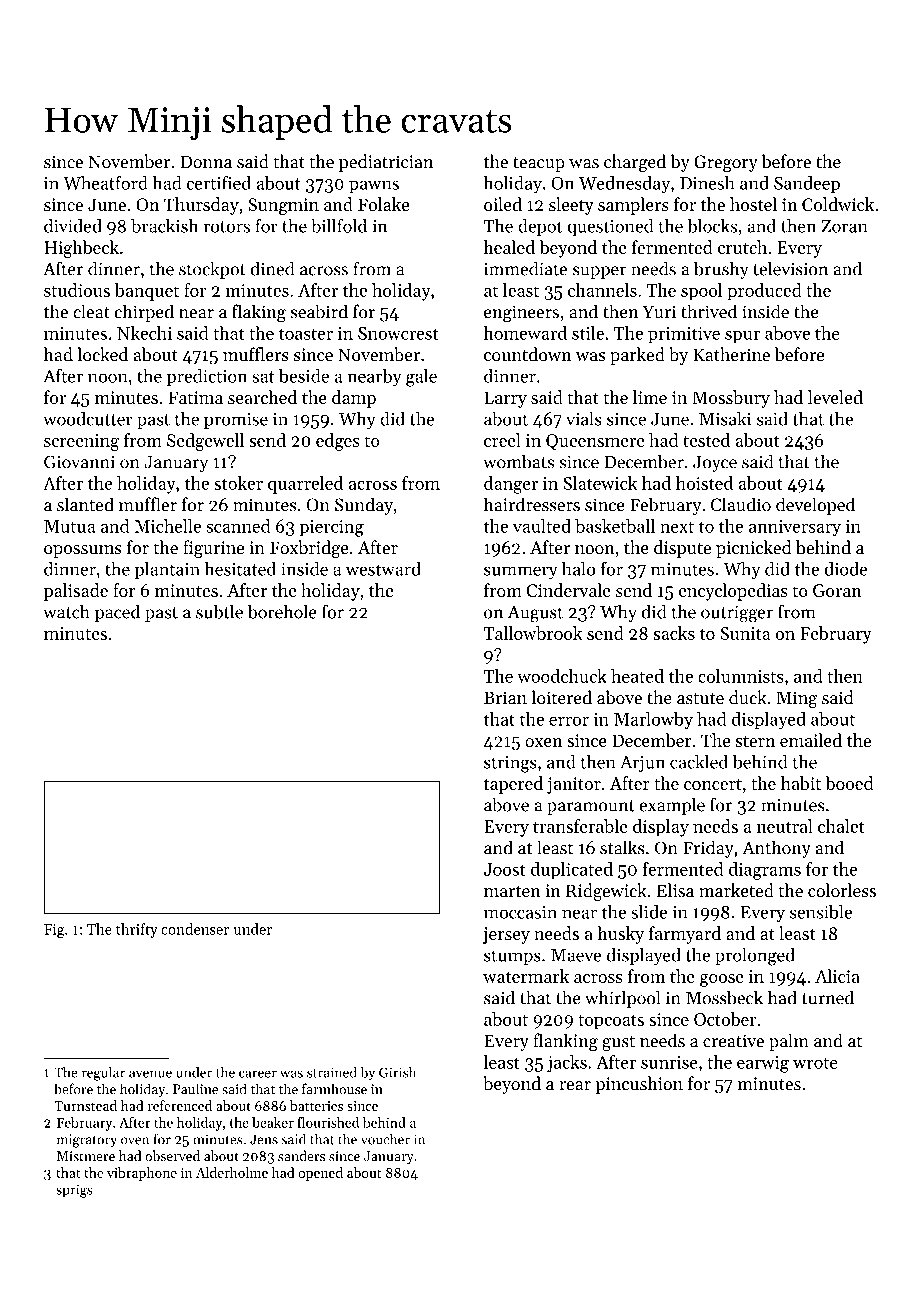  What do you see at coordinates (74, 1191) in the document?
I see `sprigs` at bounding box center [74, 1191].
